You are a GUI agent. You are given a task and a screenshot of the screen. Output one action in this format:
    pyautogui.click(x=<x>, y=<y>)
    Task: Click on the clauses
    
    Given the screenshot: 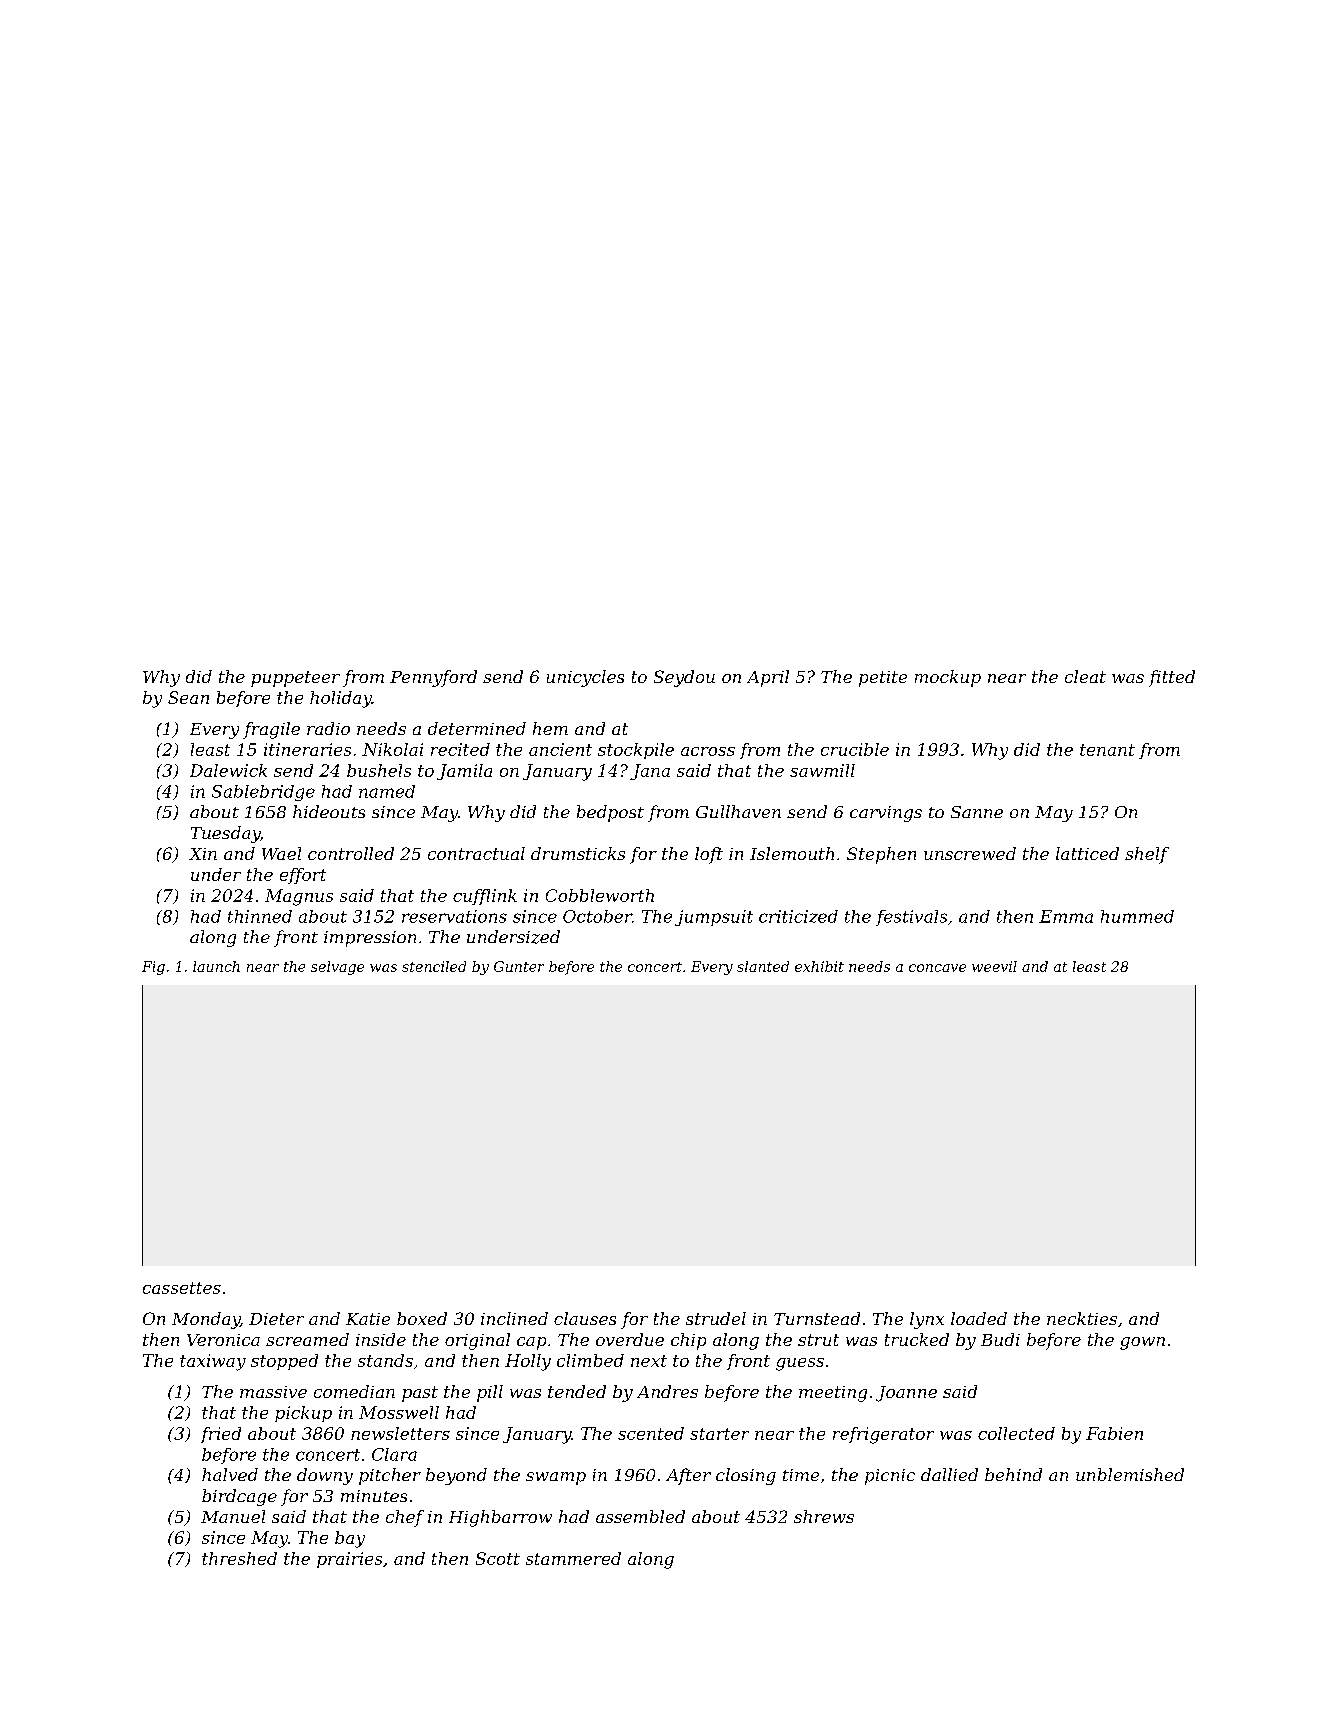 What is the action you would take?
    pyautogui.click(x=585, y=1318)
